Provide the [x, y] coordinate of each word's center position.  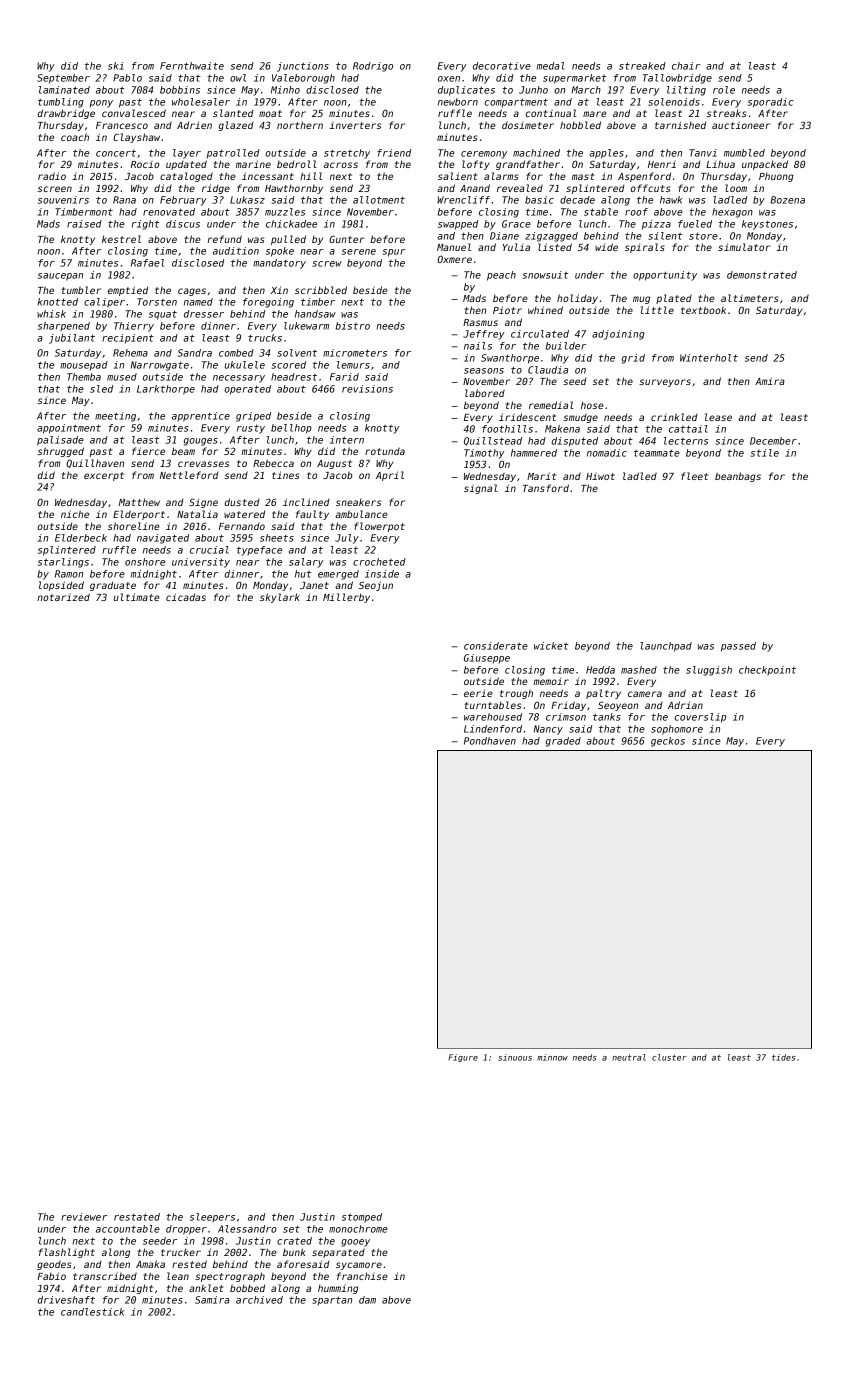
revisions [367, 389]
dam [367, 1300]
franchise [362, 1276]
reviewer [84, 1217]
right [145, 225]
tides [783, 1057]
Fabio [51, 1276]
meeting [115, 417]
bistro [353, 326]
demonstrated [762, 275]
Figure [463, 1058]
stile [765, 453]
